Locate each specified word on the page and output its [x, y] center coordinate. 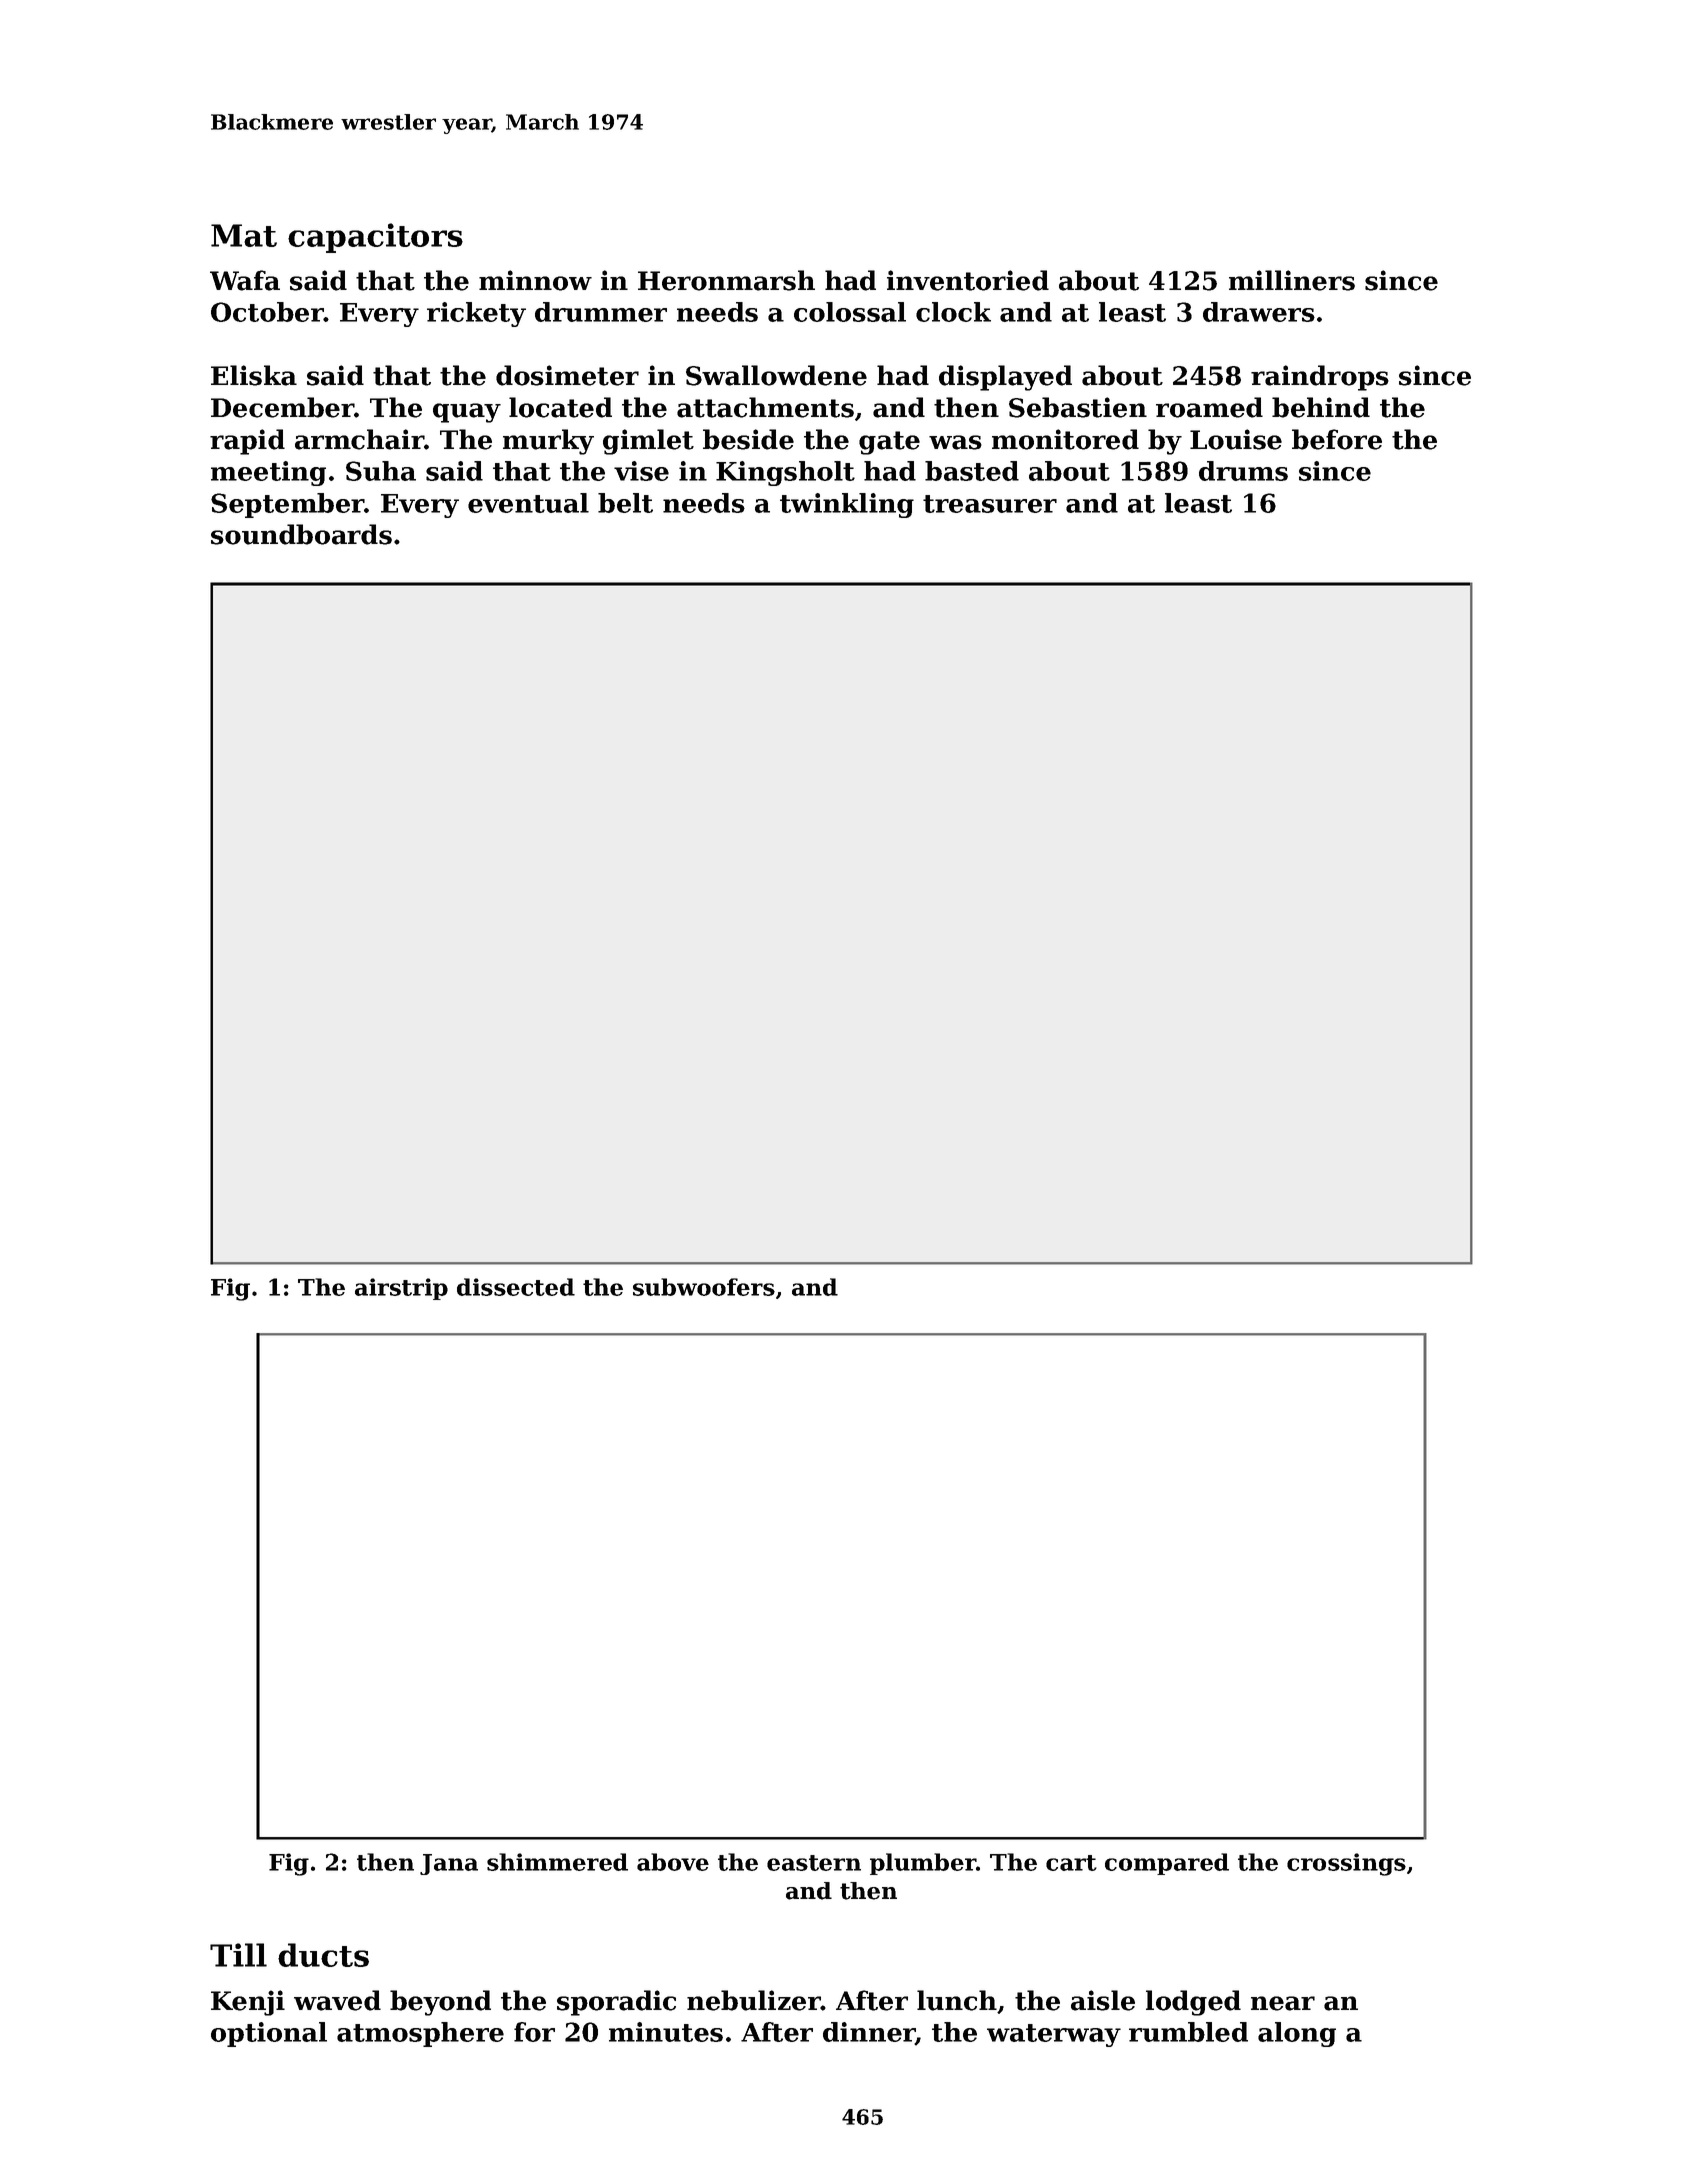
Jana [449, 1864]
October [267, 312]
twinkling [847, 505]
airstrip [401, 1289]
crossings [1346, 1864]
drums [1243, 471]
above [673, 1862]
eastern [814, 1863]
